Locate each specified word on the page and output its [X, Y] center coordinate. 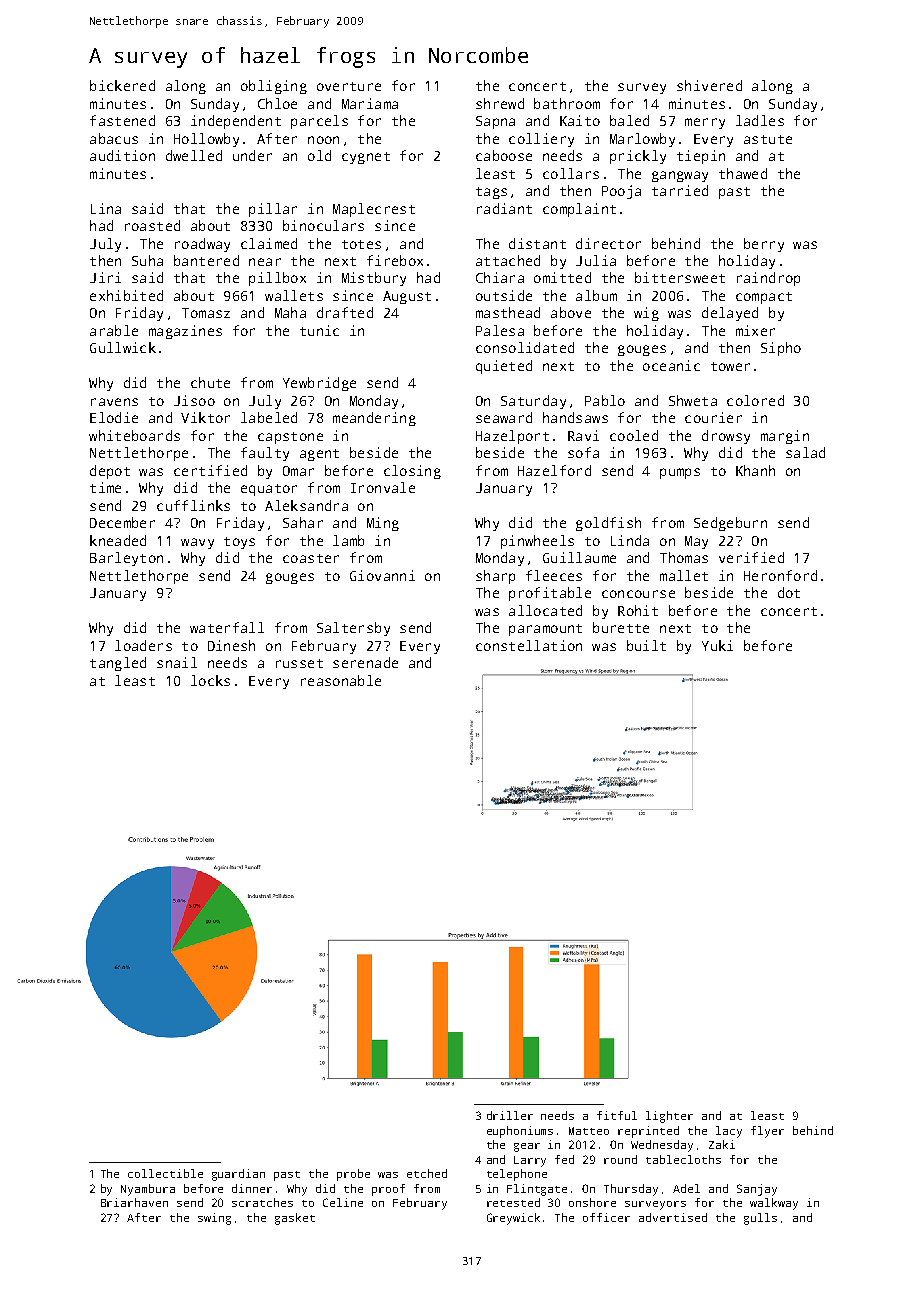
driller [510, 1115]
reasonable [341, 680]
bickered [122, 85]
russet [299, 663]
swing [214, 1219]
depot [110, 472]
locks [210, 680]
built [646, 645]
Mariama [370, 103]
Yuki [717, 645]
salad [805, 452]
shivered [709, 85]
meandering [374, 419]
